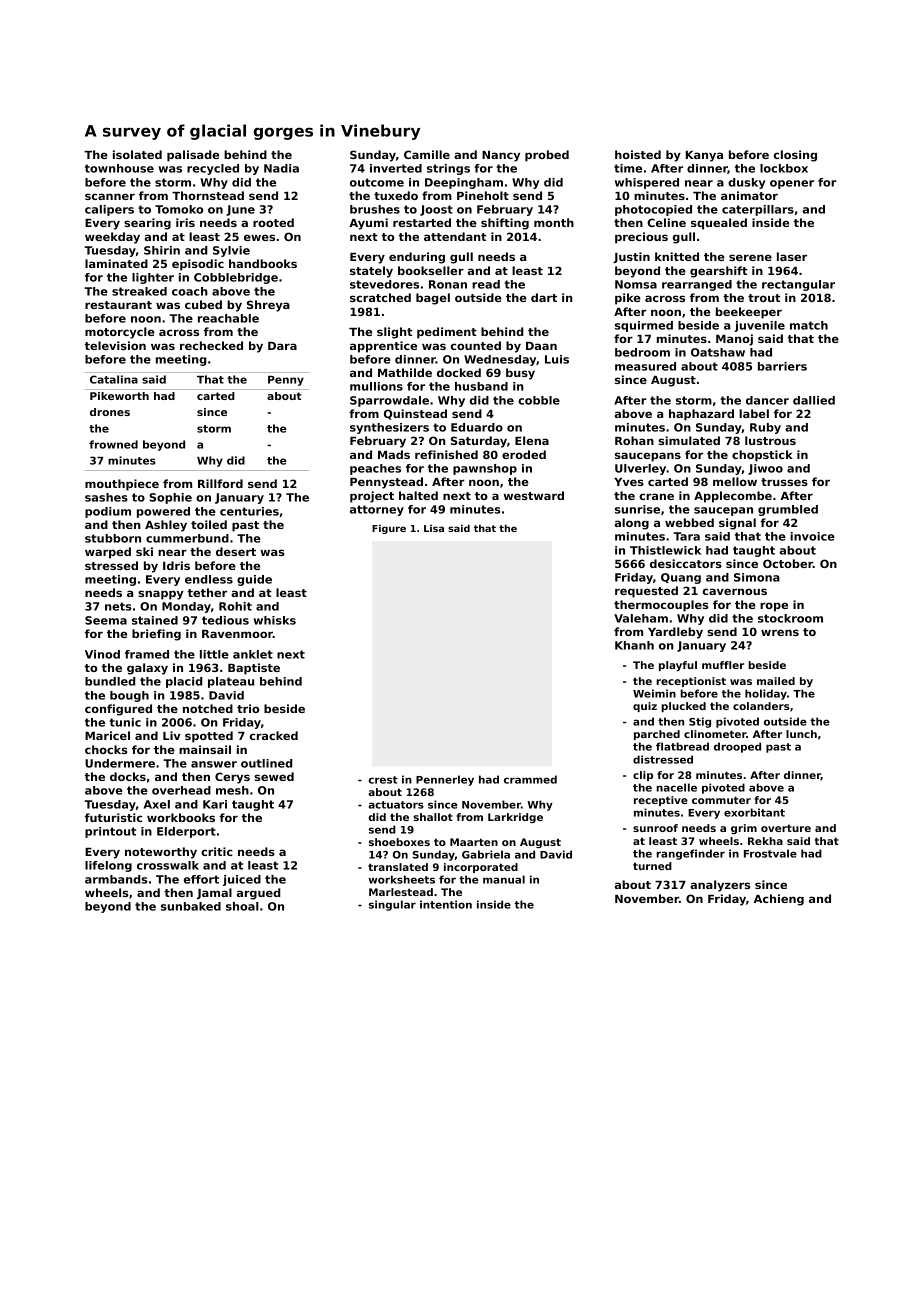  What do you see at coordinates (534, 495) in the screenshot?
I see `westward` at bounding box center [534, 495].
